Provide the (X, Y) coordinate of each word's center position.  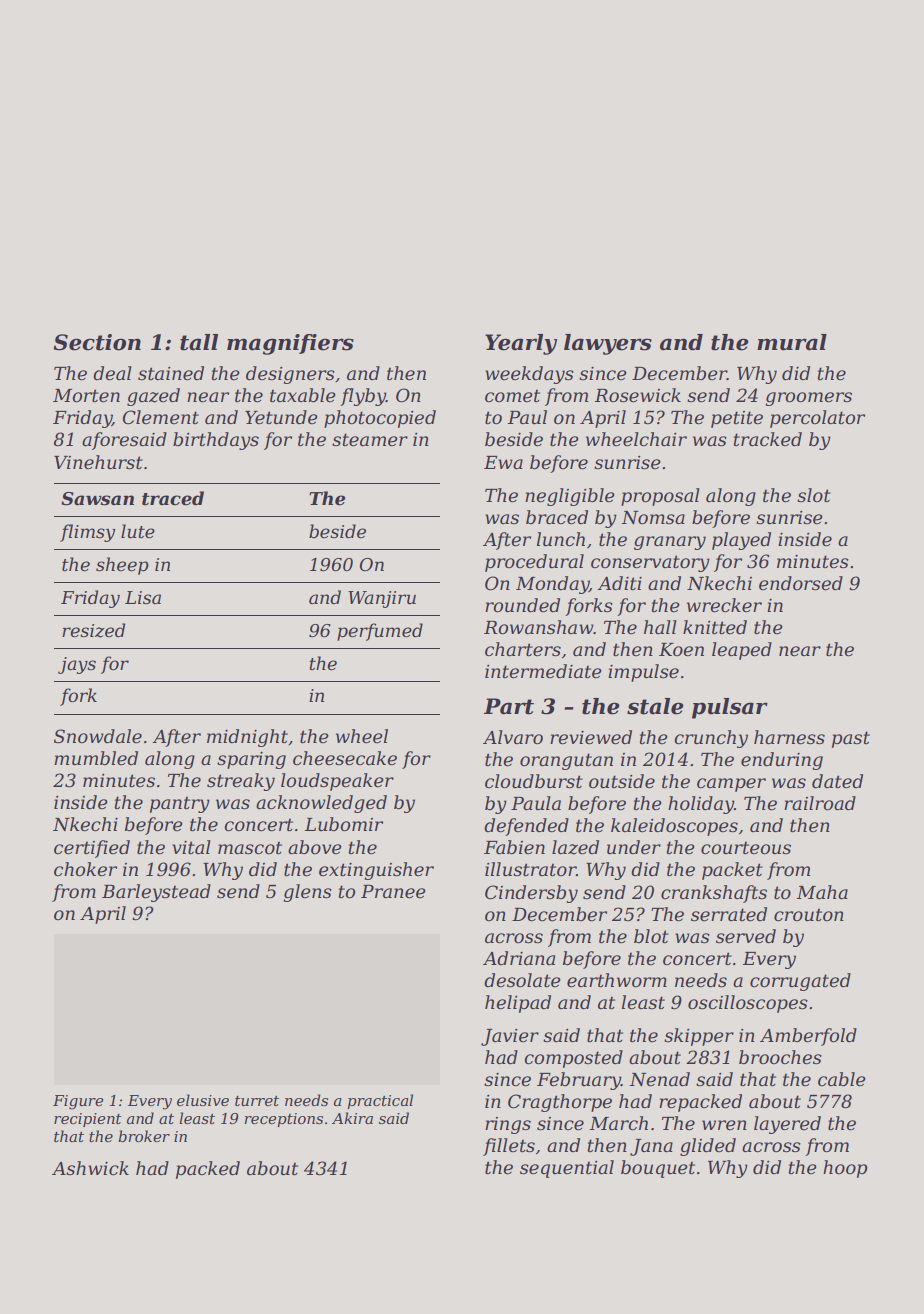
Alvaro (513, 737)
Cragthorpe (560, 1103)
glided (708, 1147)
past (851, 739)
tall (199, 342)
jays (77, 665)
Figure (78, 1102)
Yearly (521, 344)
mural (792, 342)
